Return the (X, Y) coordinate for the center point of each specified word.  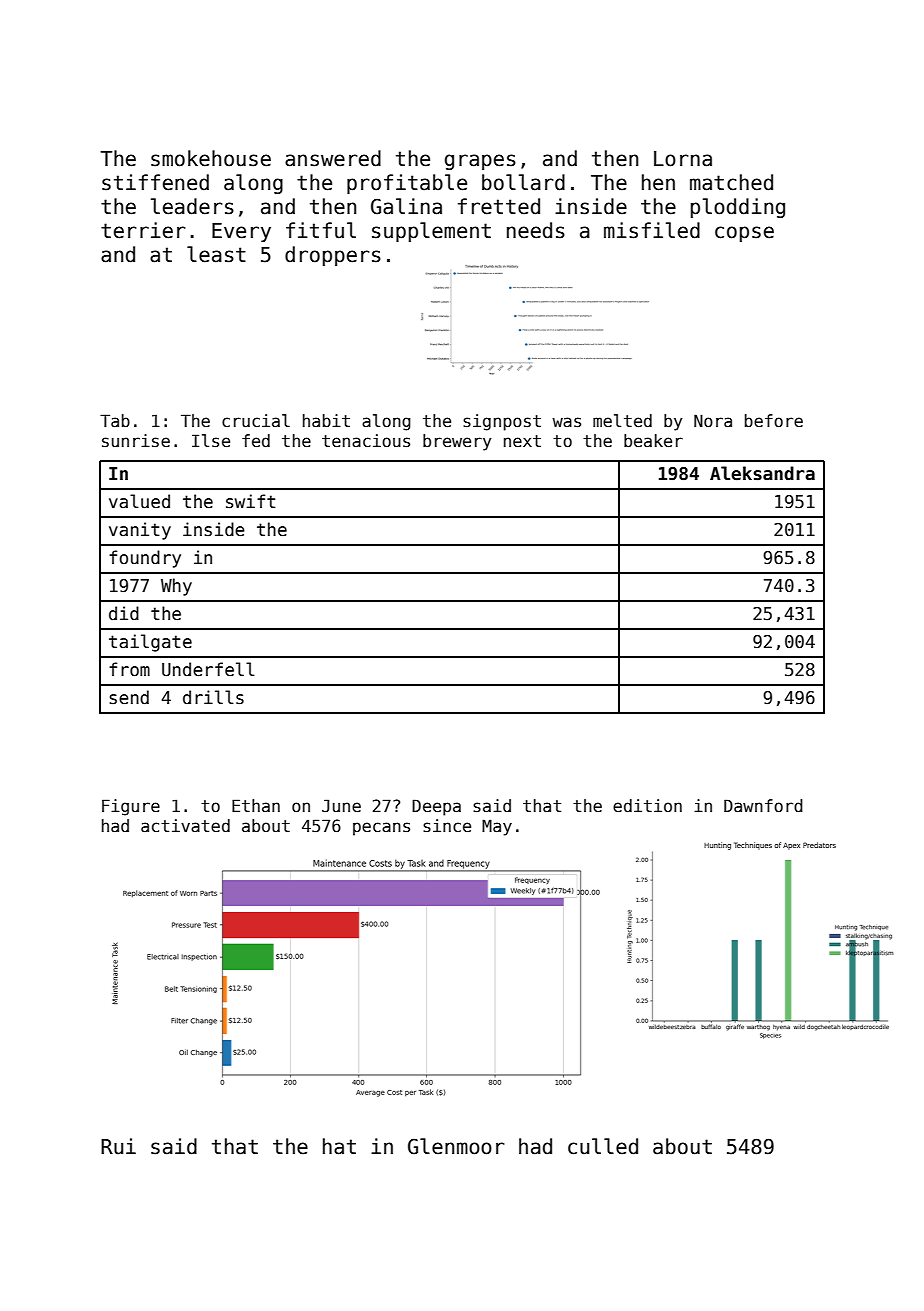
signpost (502, 422)
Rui (118, 1146)
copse (744, 234)
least (216, 254)
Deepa (436, 807)
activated (185, 826)
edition (647, 806)
